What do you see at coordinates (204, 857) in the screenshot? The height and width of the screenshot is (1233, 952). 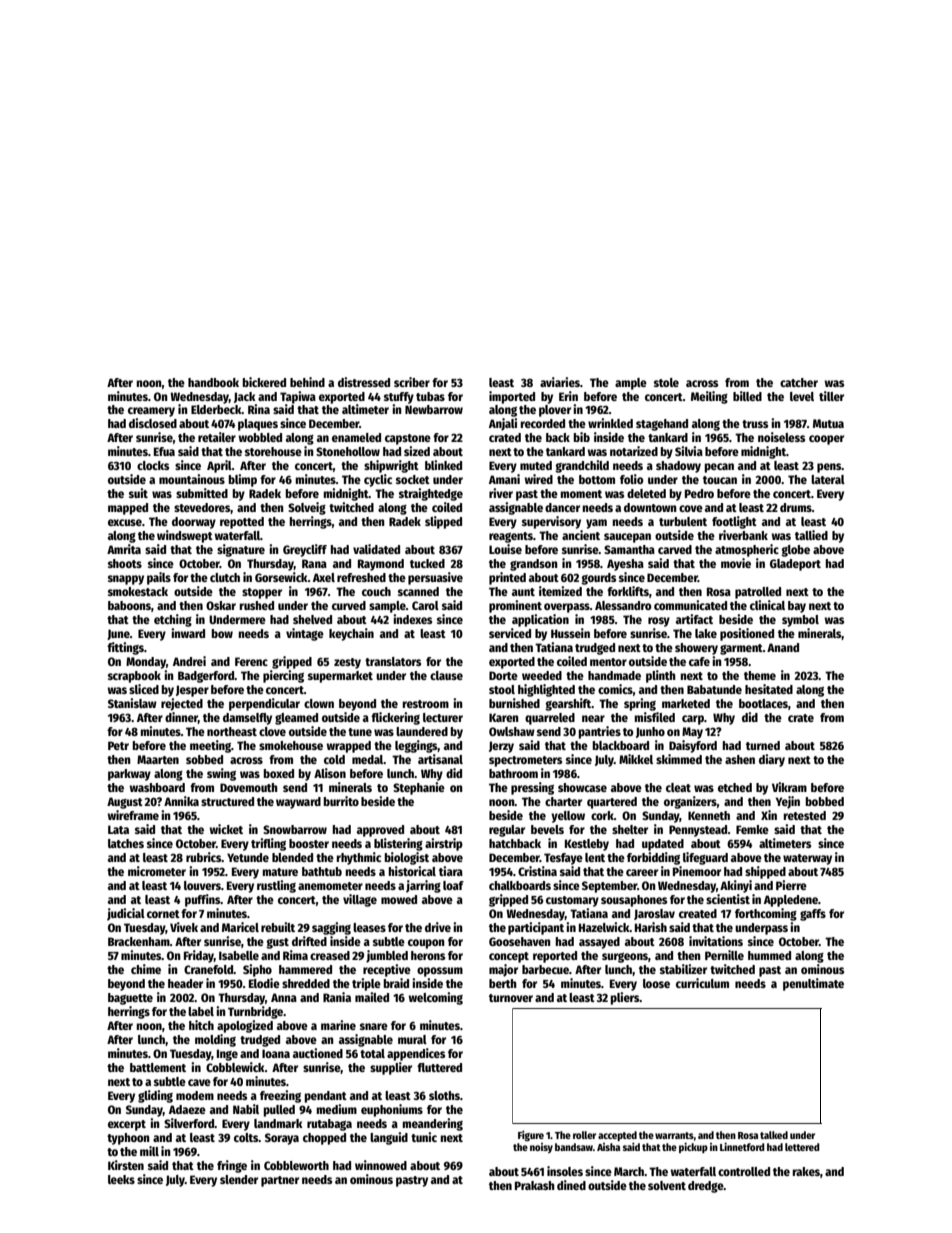 I see `rubrics` at bounding box center [204, 857].
